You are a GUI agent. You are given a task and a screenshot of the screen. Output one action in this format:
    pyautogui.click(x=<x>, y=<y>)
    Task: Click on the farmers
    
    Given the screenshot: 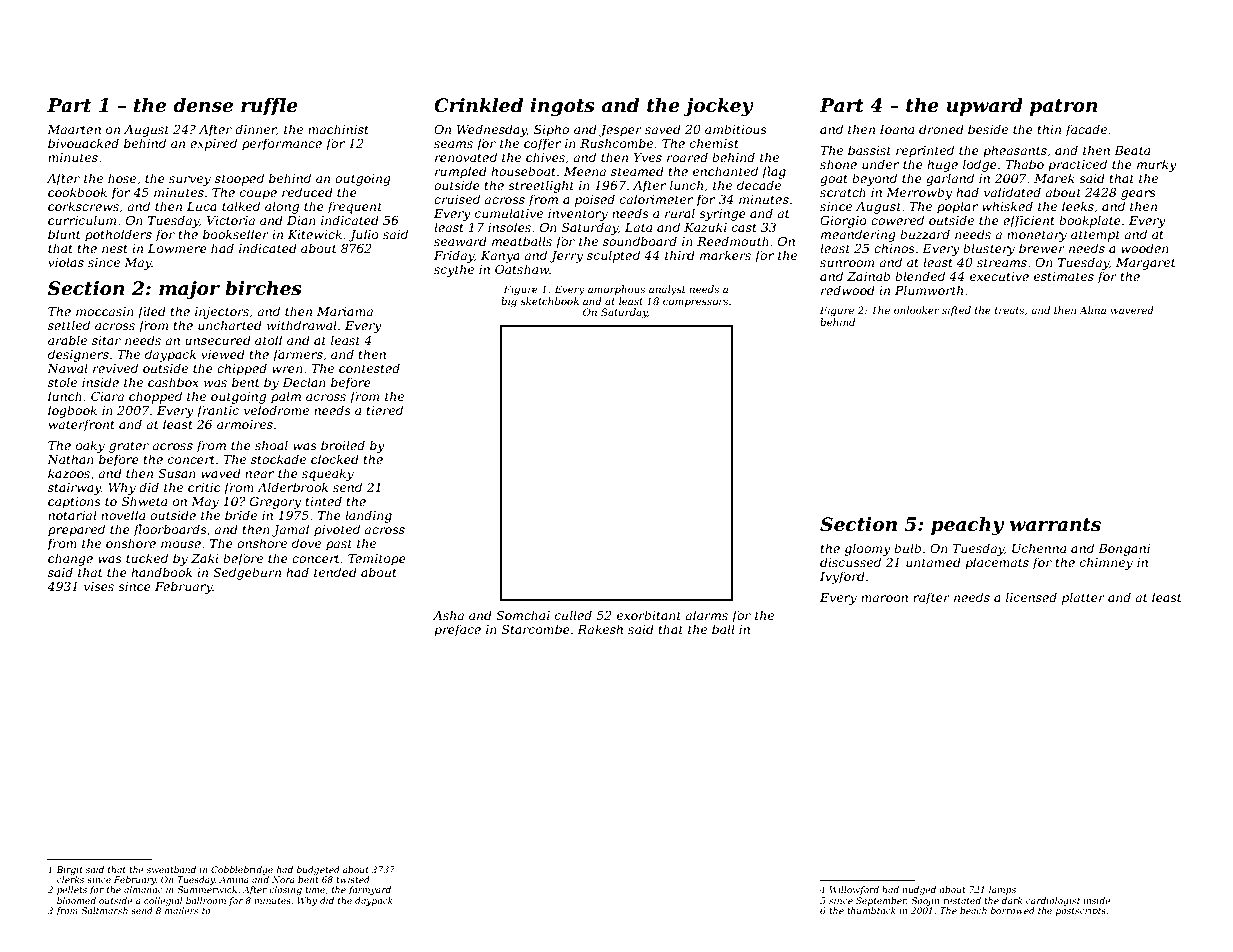 What is the action you would take?
    pyautogui.click(x=297, y=355)
